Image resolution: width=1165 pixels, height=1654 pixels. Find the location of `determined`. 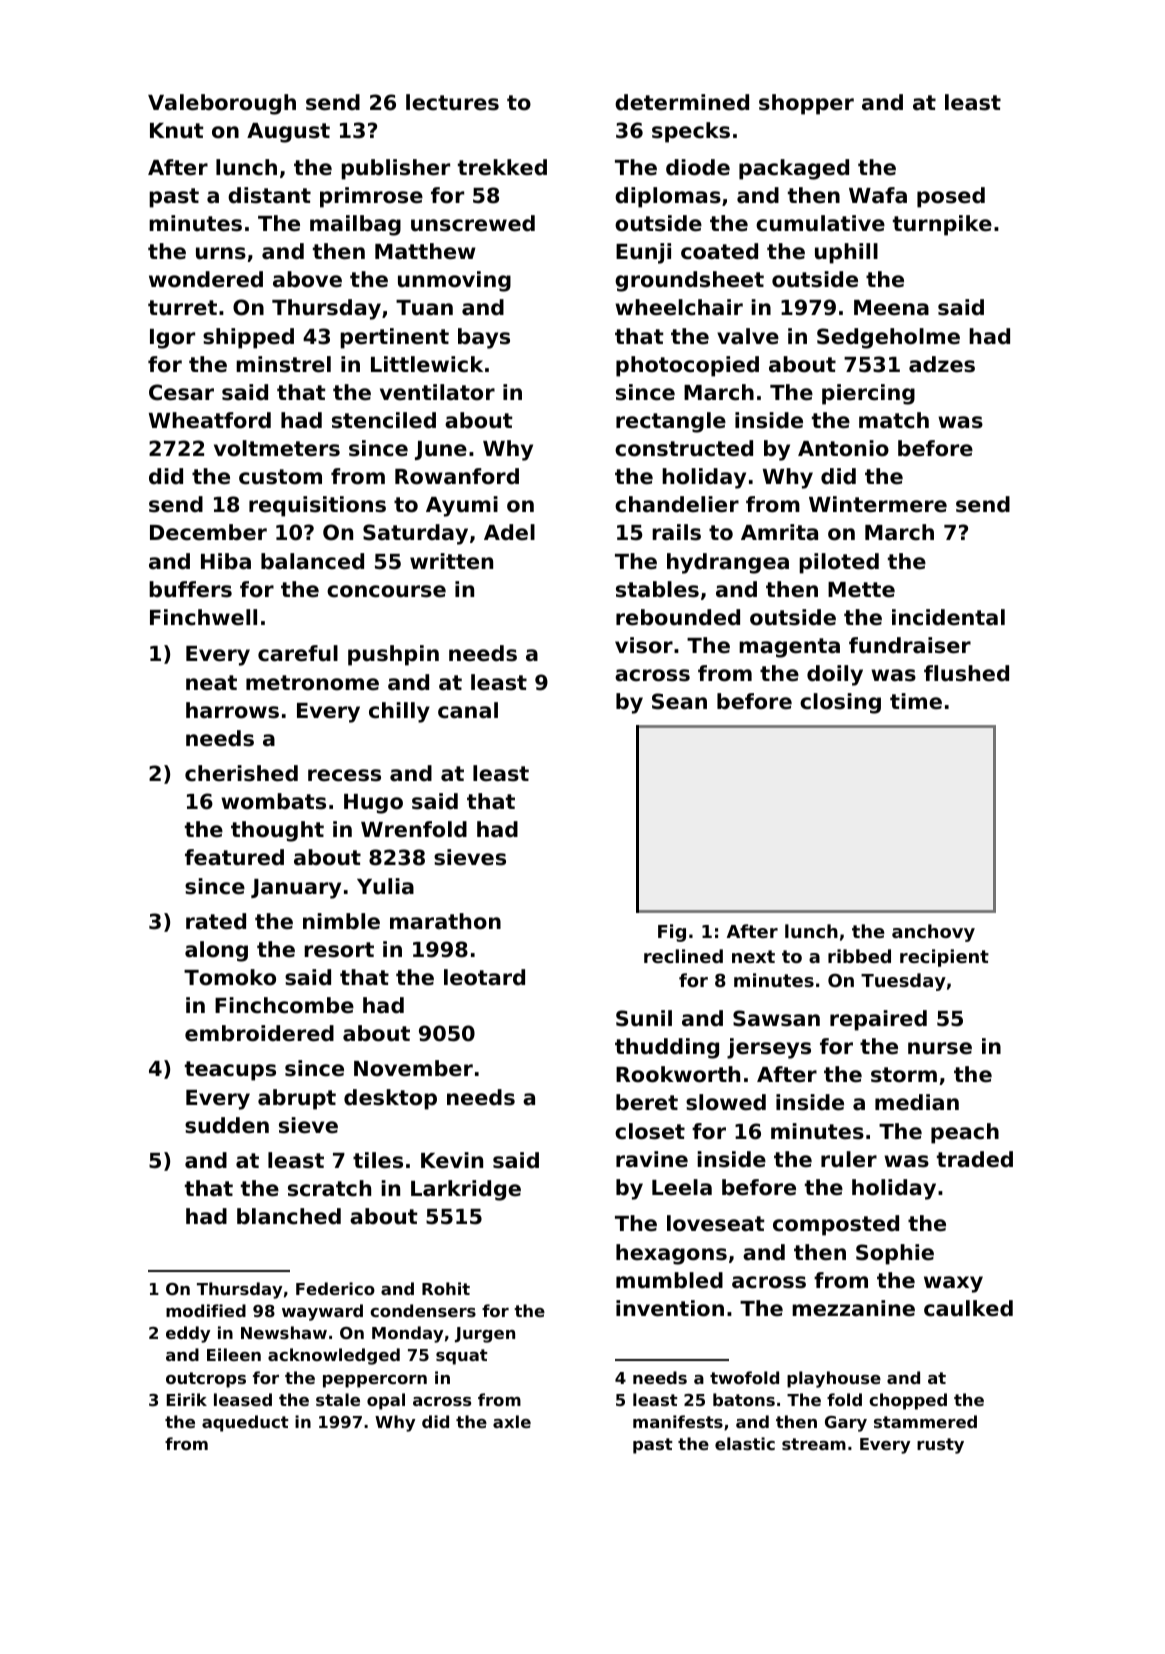

determined is located at coordinates (682, 102).
